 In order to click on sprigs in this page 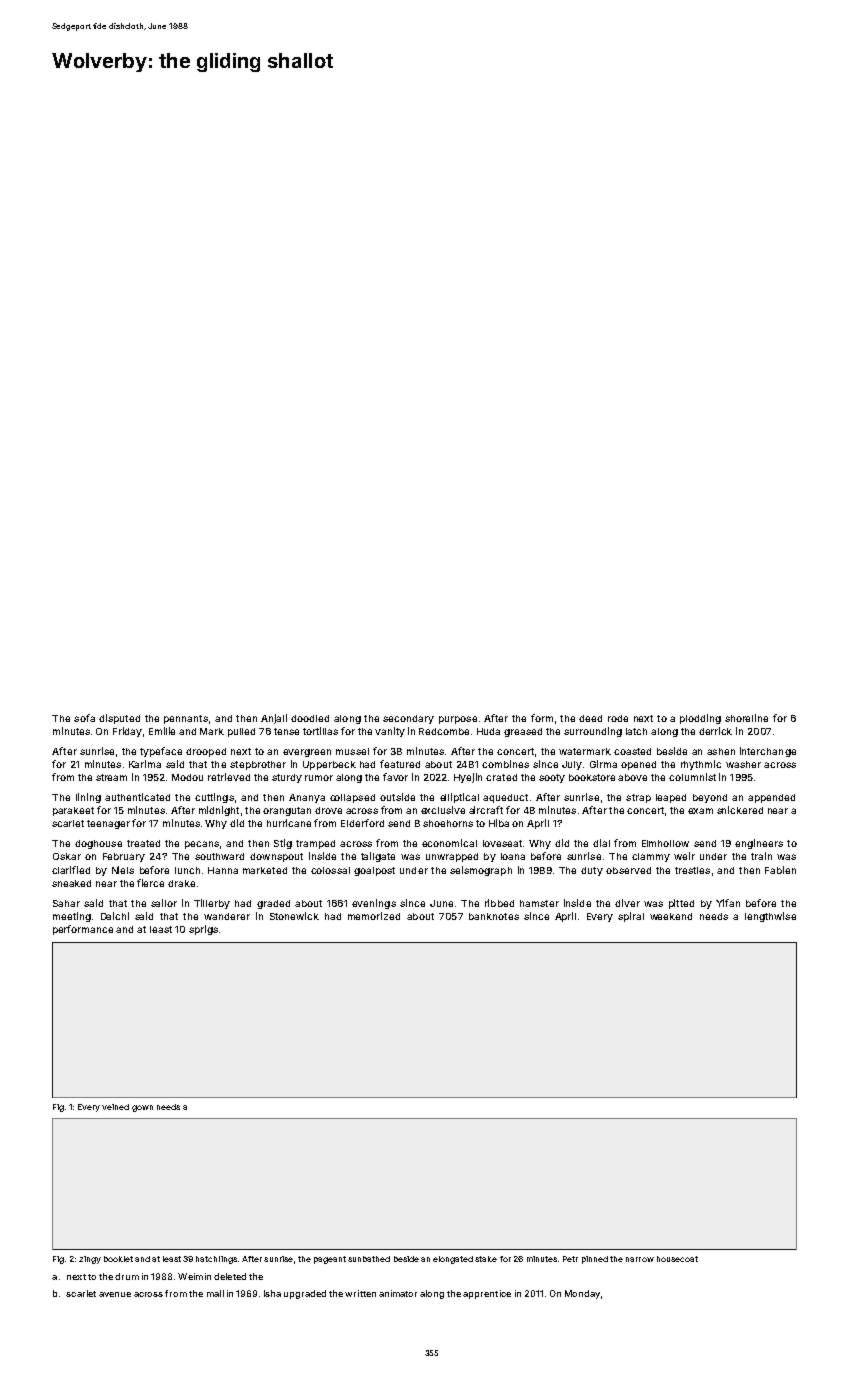, I will do `click(203, 930)`.
